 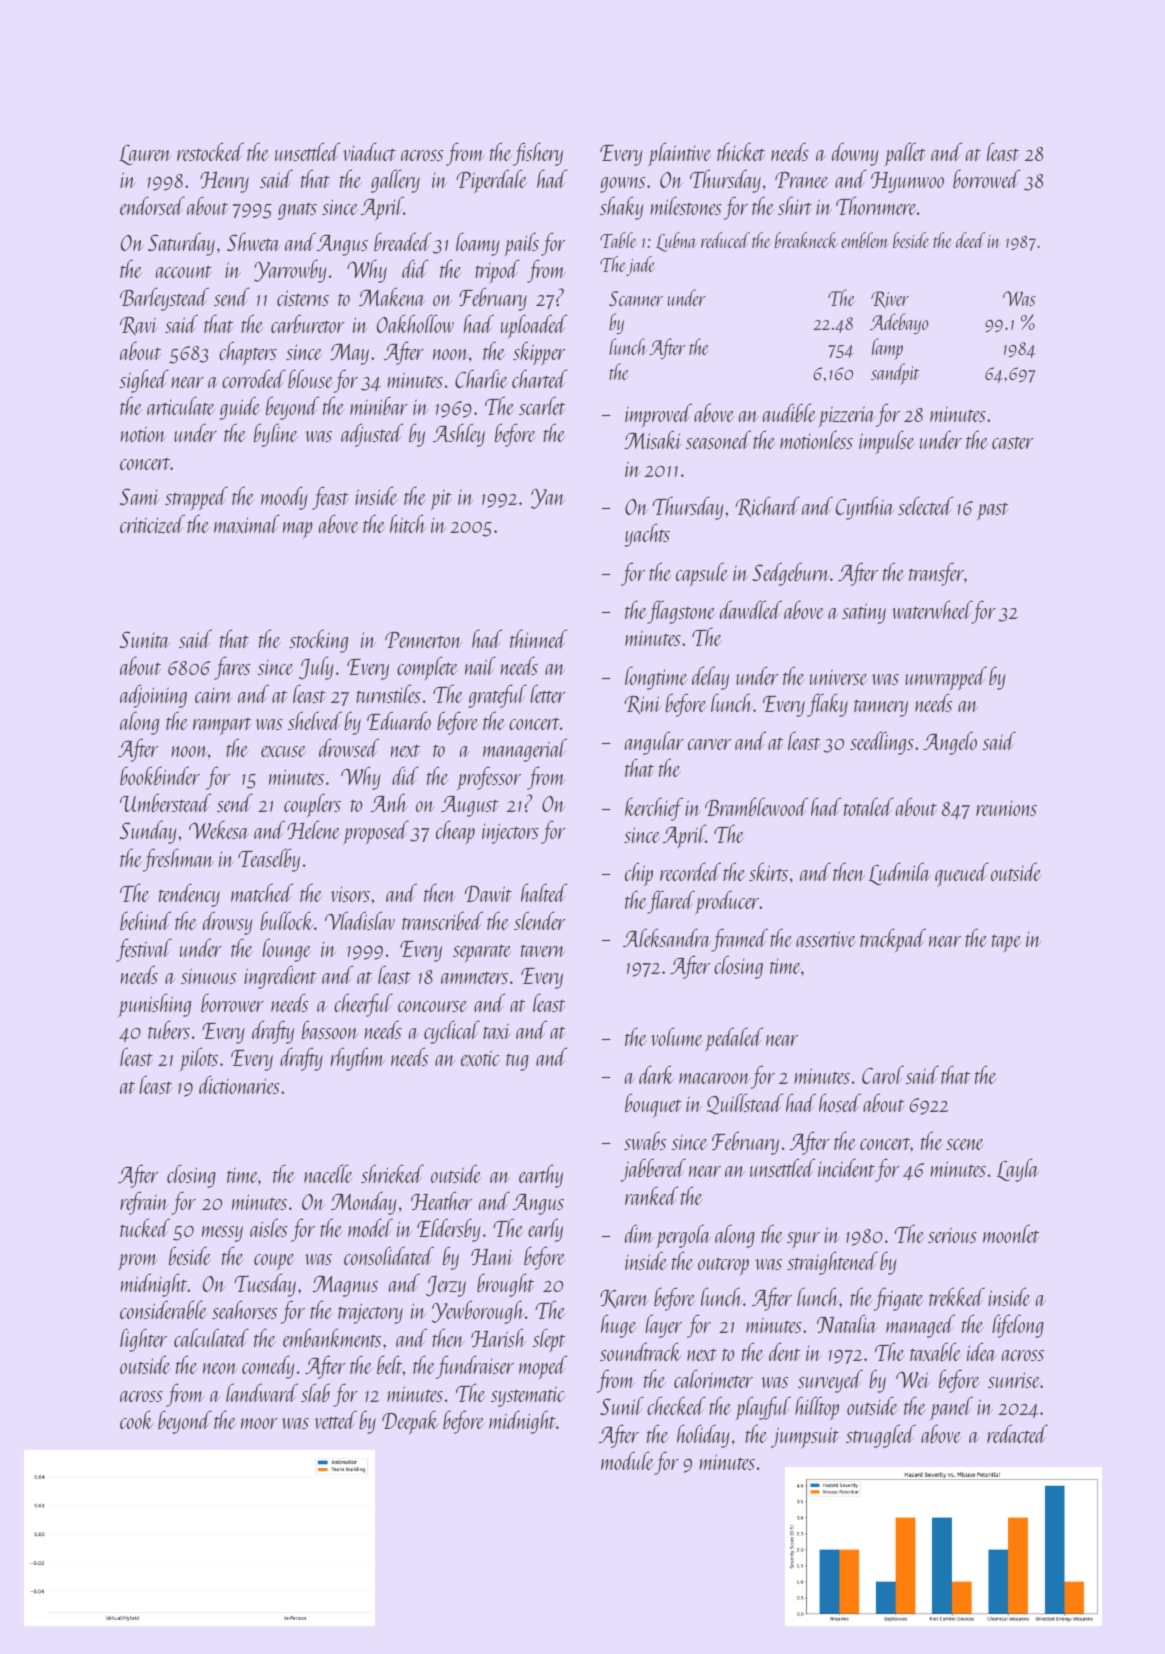 I want to click on reunions, so click(x=1006, y=808).
